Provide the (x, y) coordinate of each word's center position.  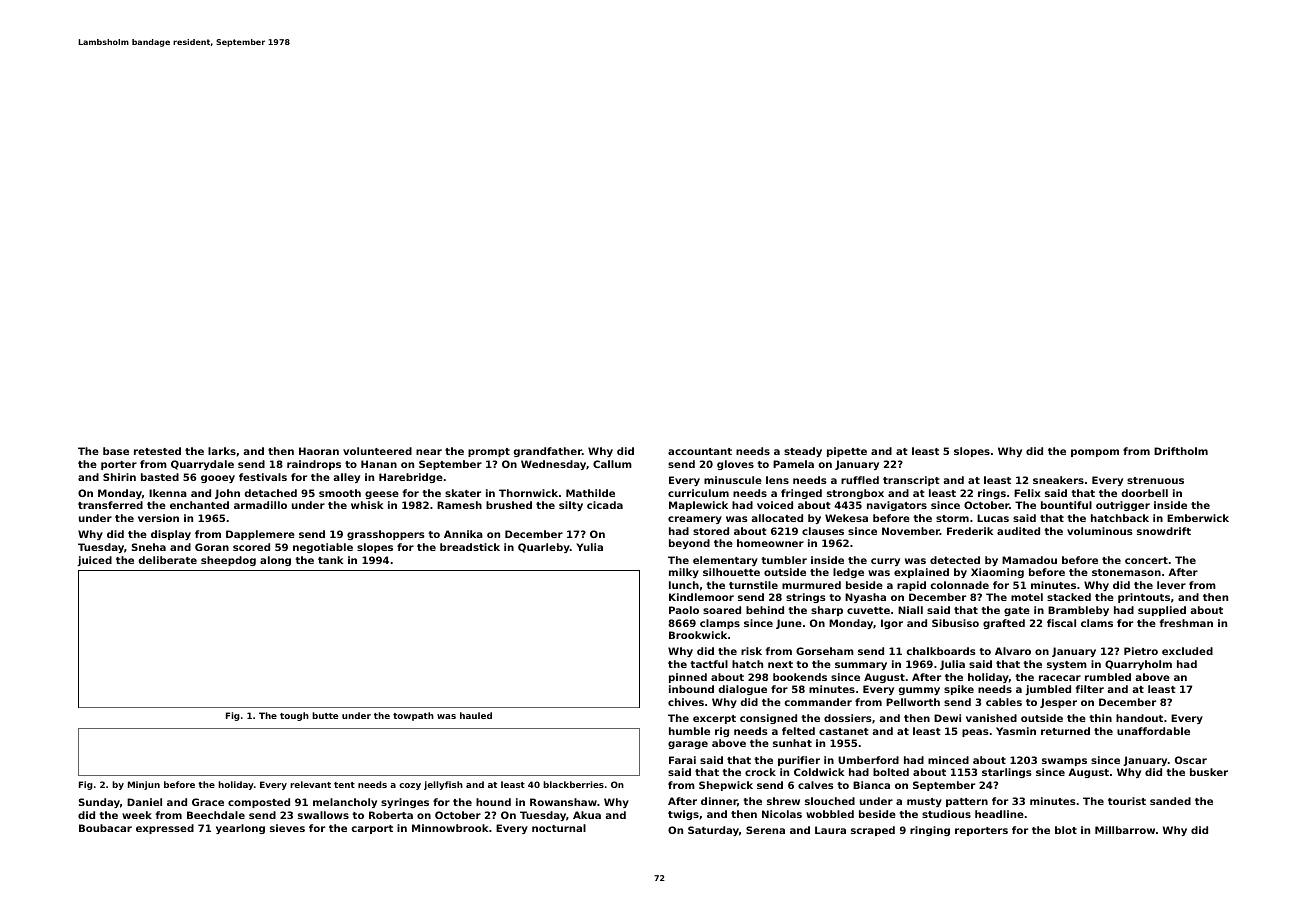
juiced (94, 561)
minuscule (733, 480)
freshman (1186, 623)
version (158, 518)
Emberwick (1198, 518)
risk (751, 651)
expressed (165, 829)
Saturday (713, 831)
